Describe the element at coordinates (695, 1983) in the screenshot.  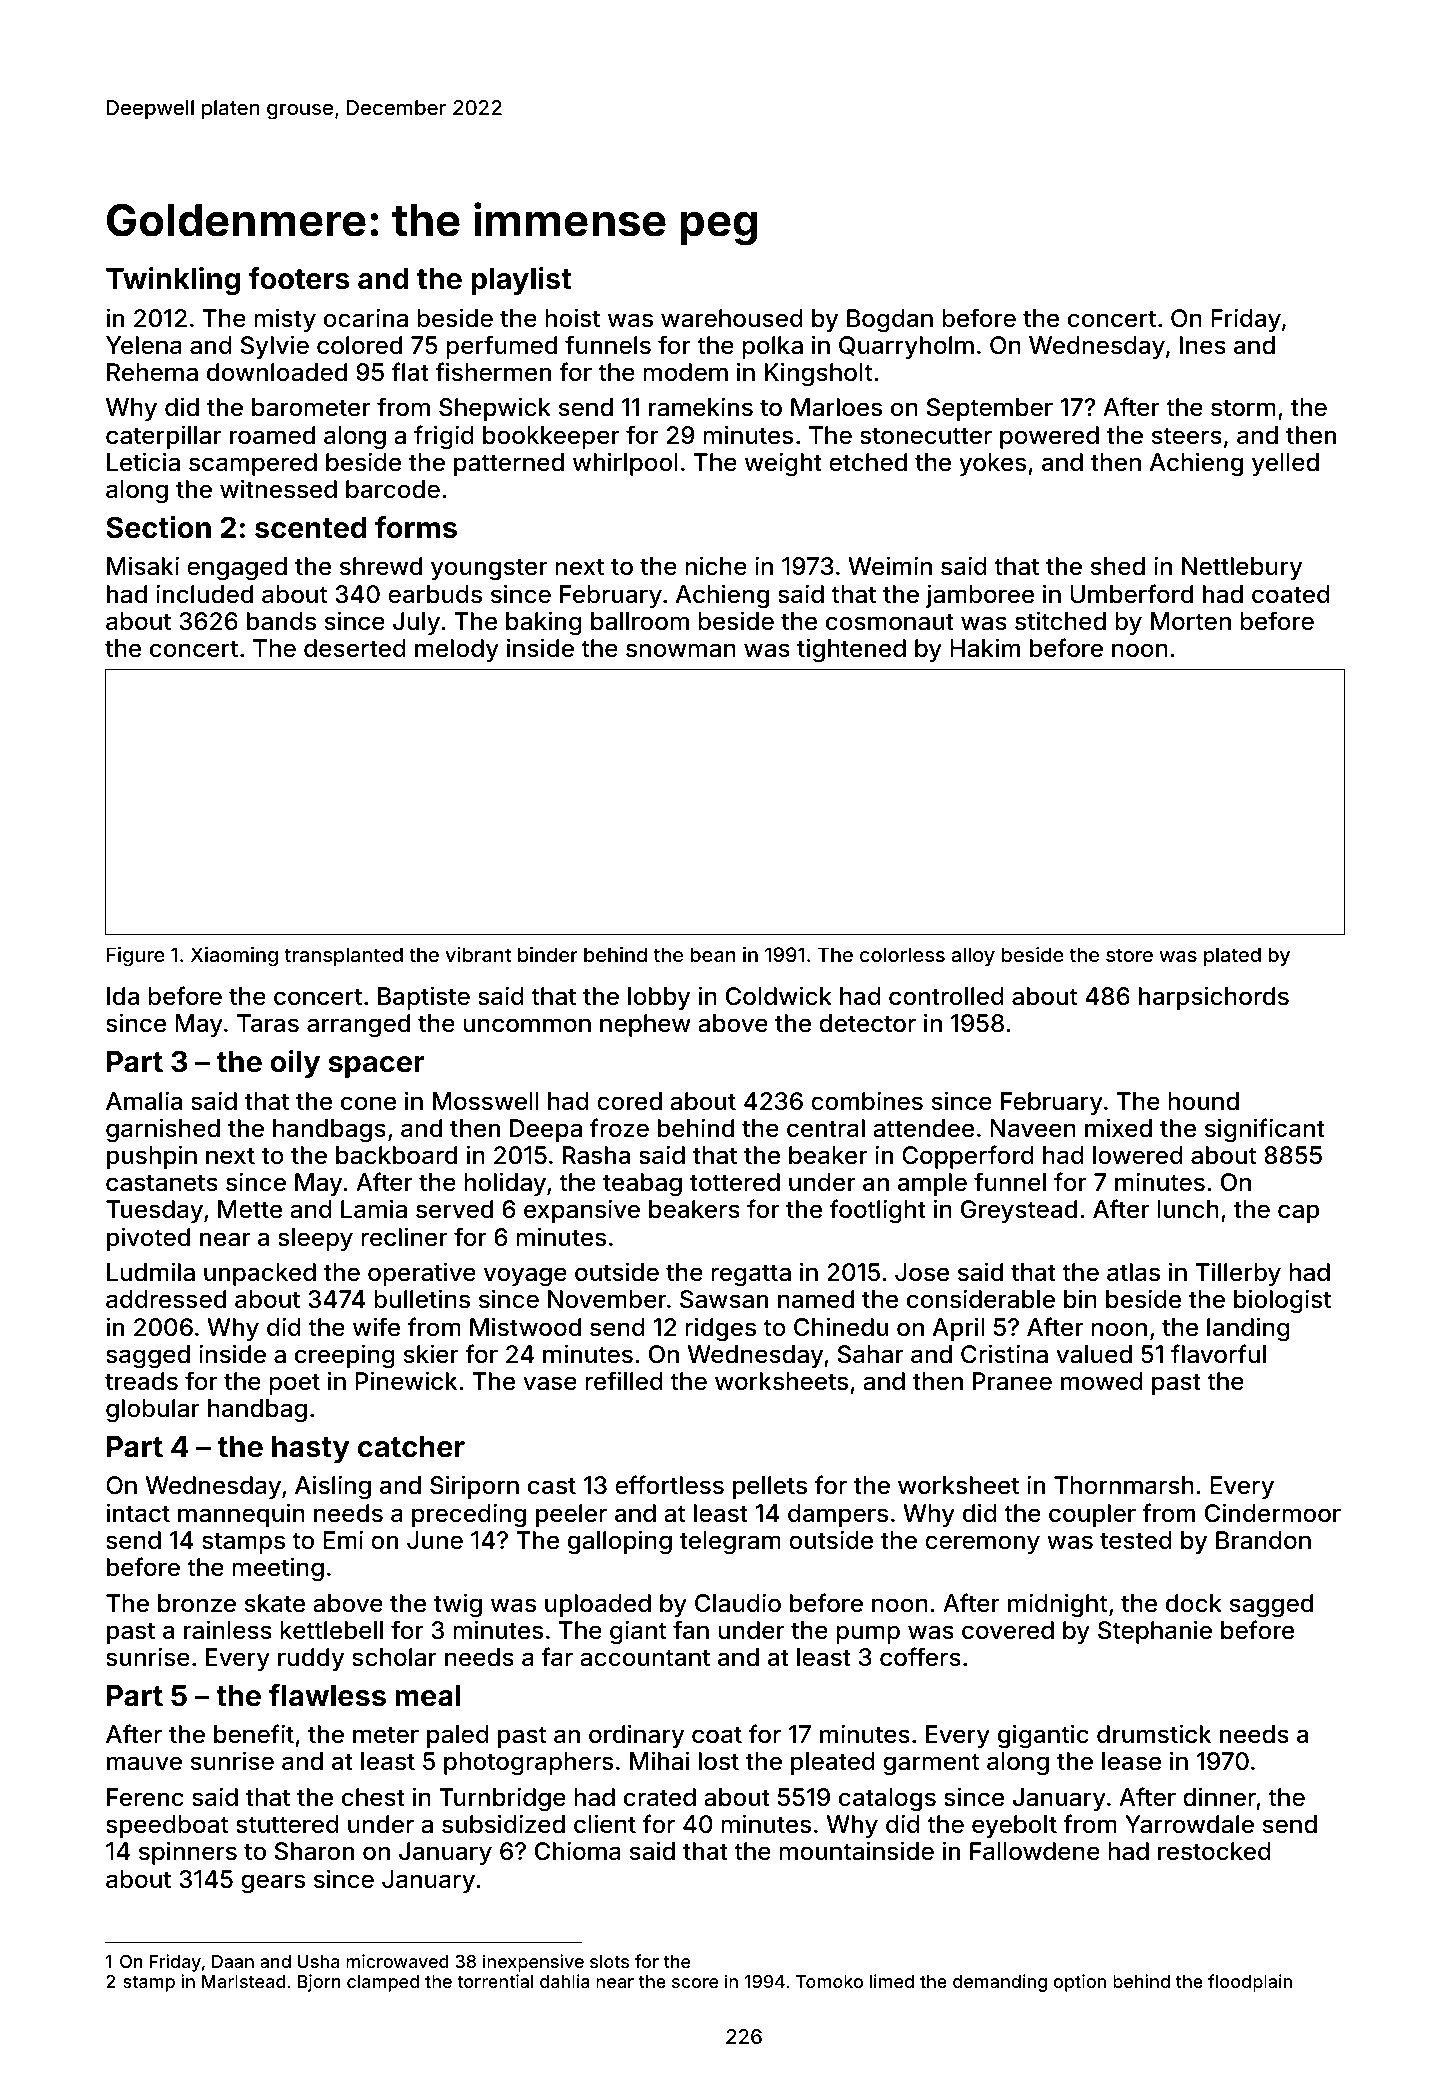
I see `score` at that location.
